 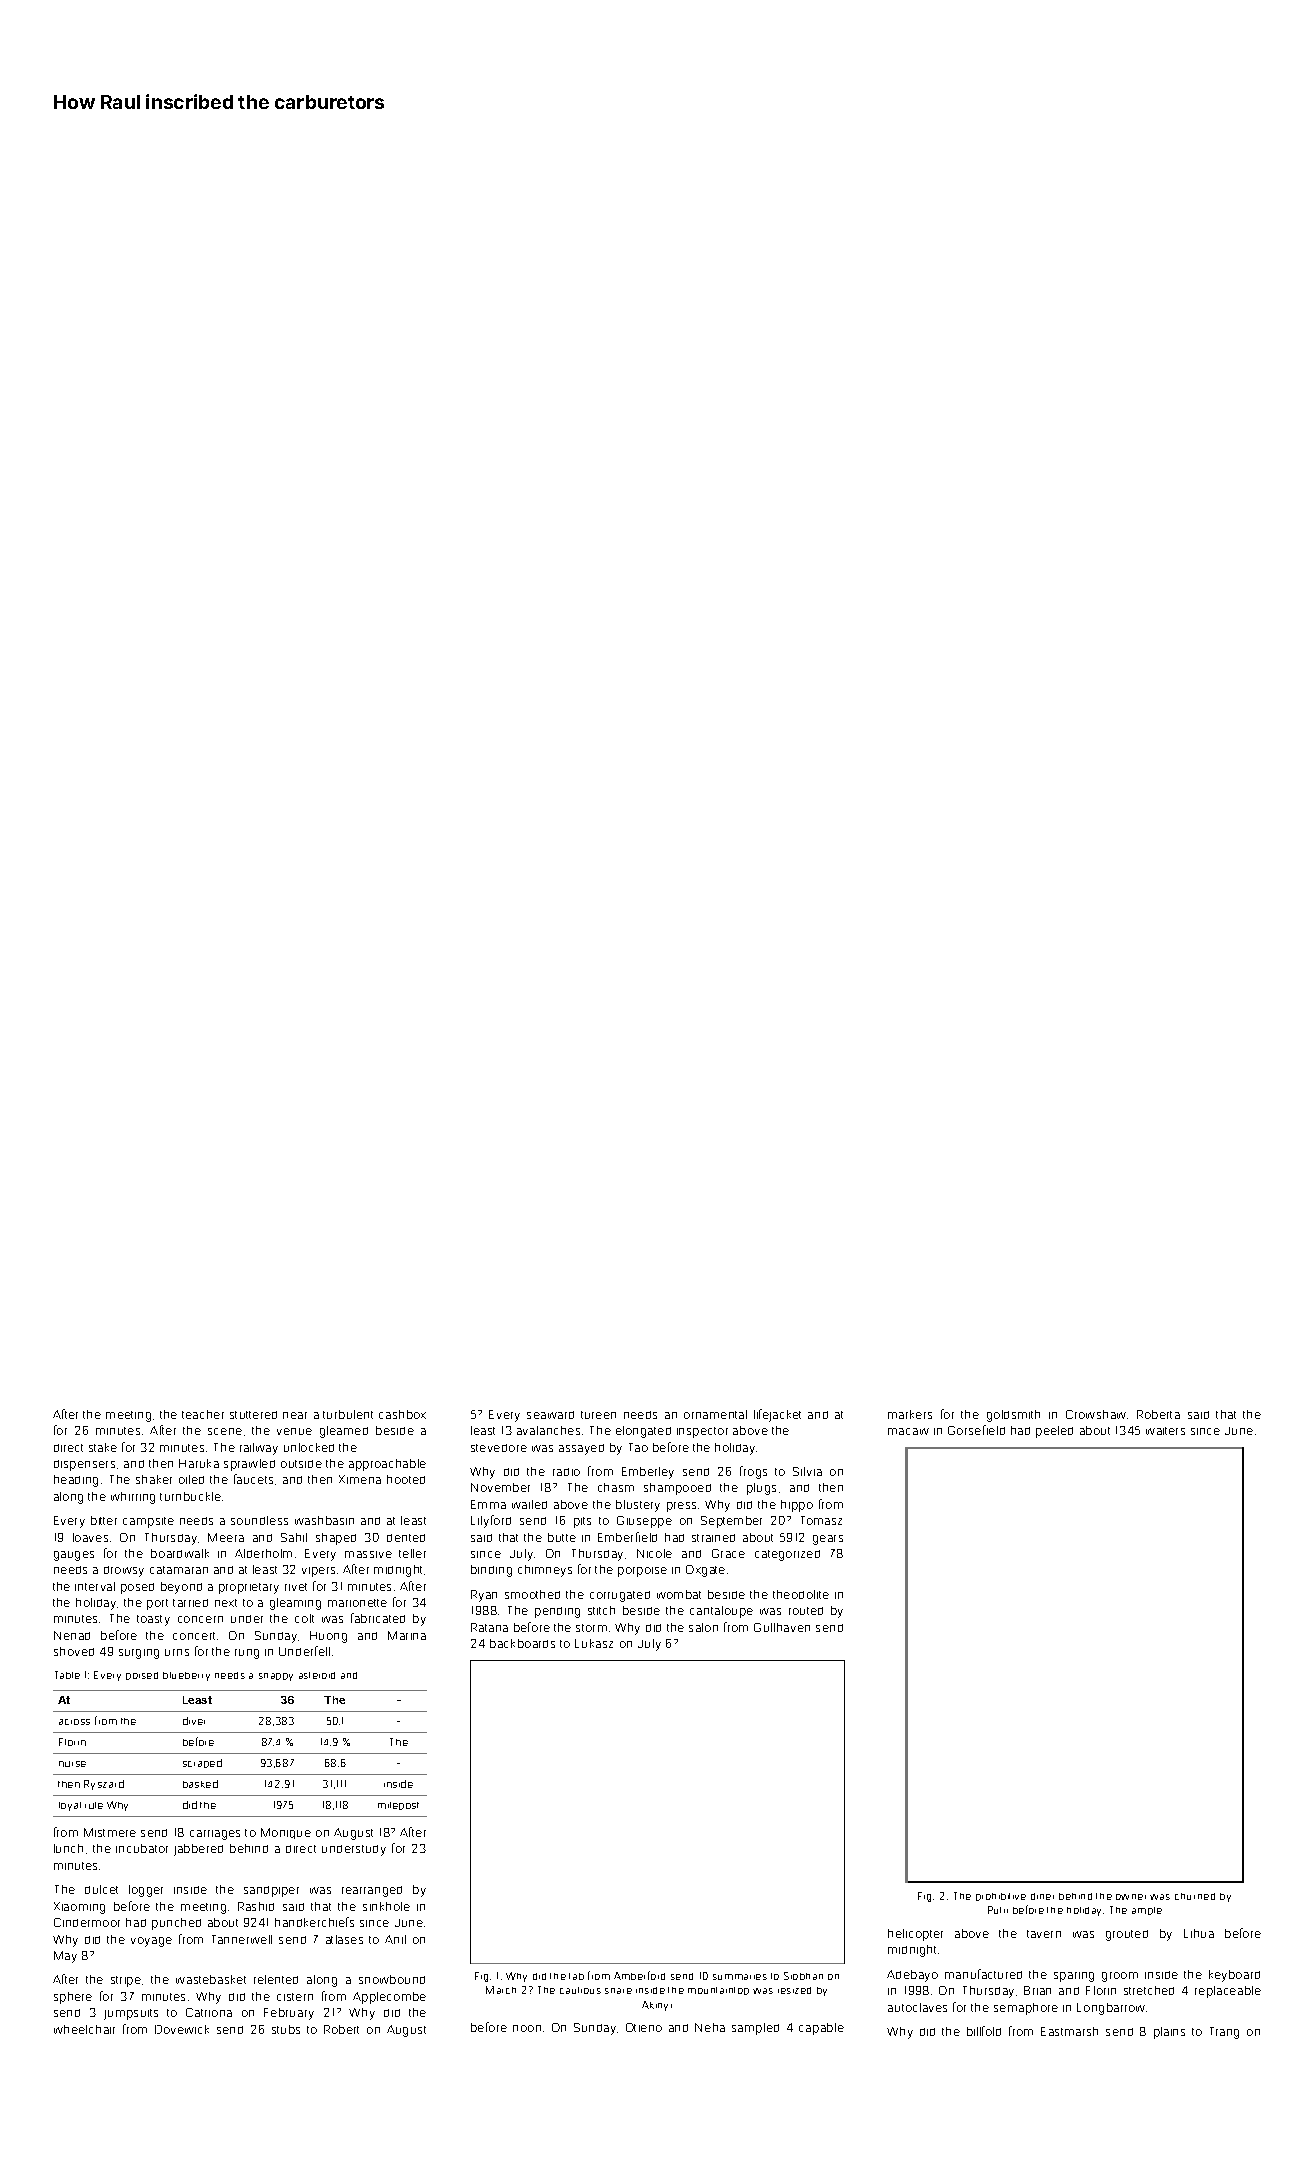 I want to click on gauges, so click(x=74, y=1556).
